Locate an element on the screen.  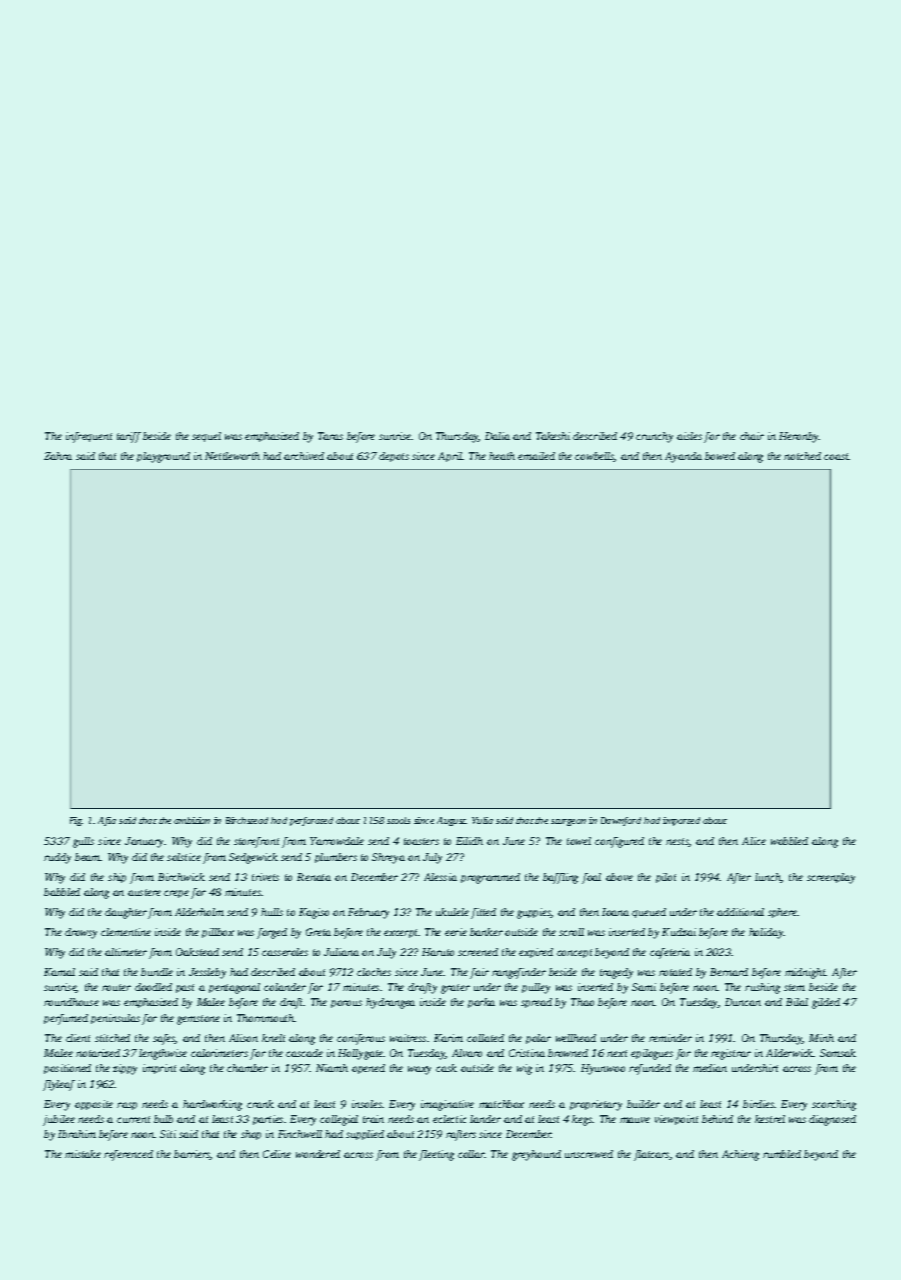
Takeshi is located at coordinates (553, 436).
